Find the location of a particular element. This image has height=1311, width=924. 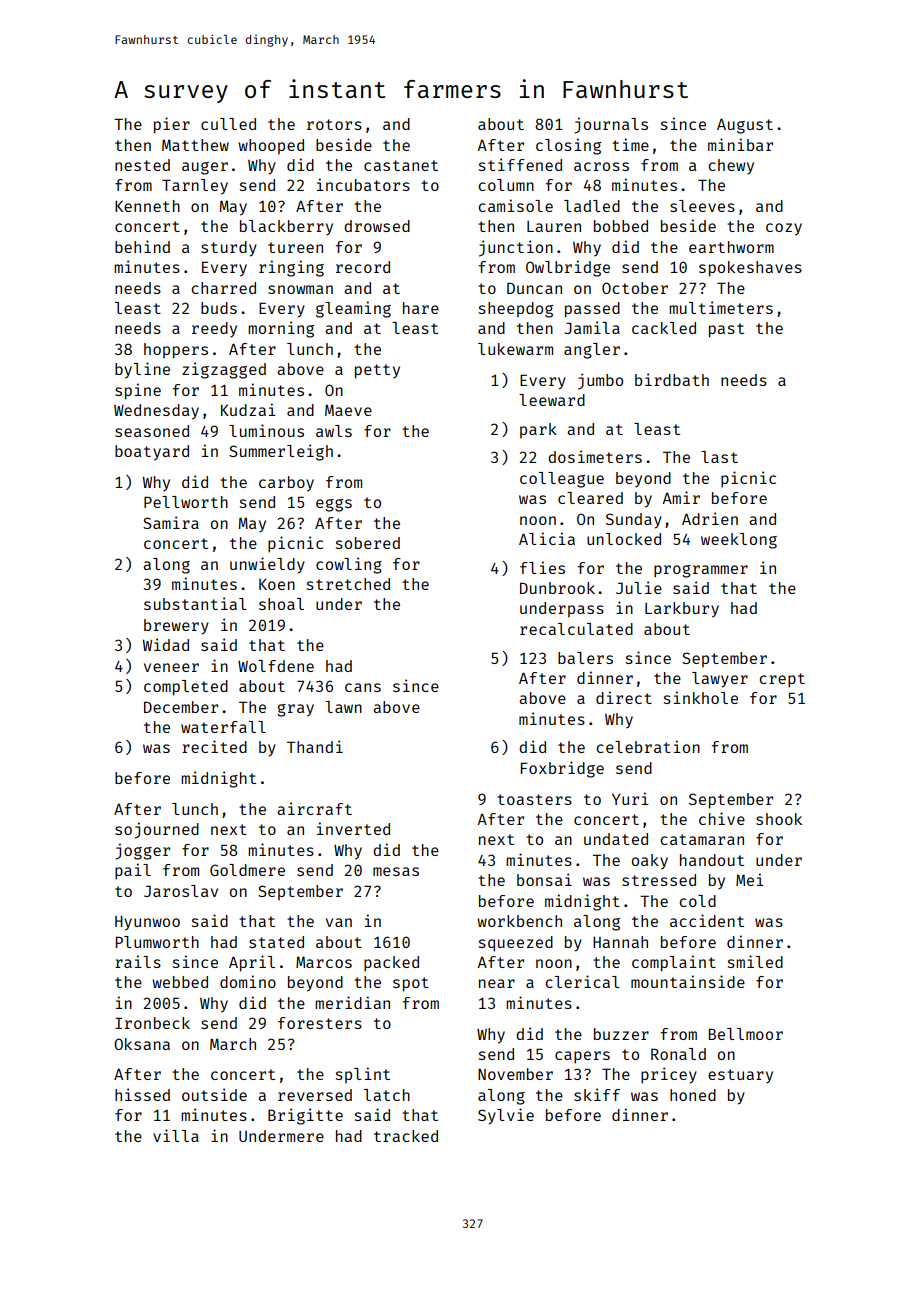

April is located at coordinates (252, 963).
